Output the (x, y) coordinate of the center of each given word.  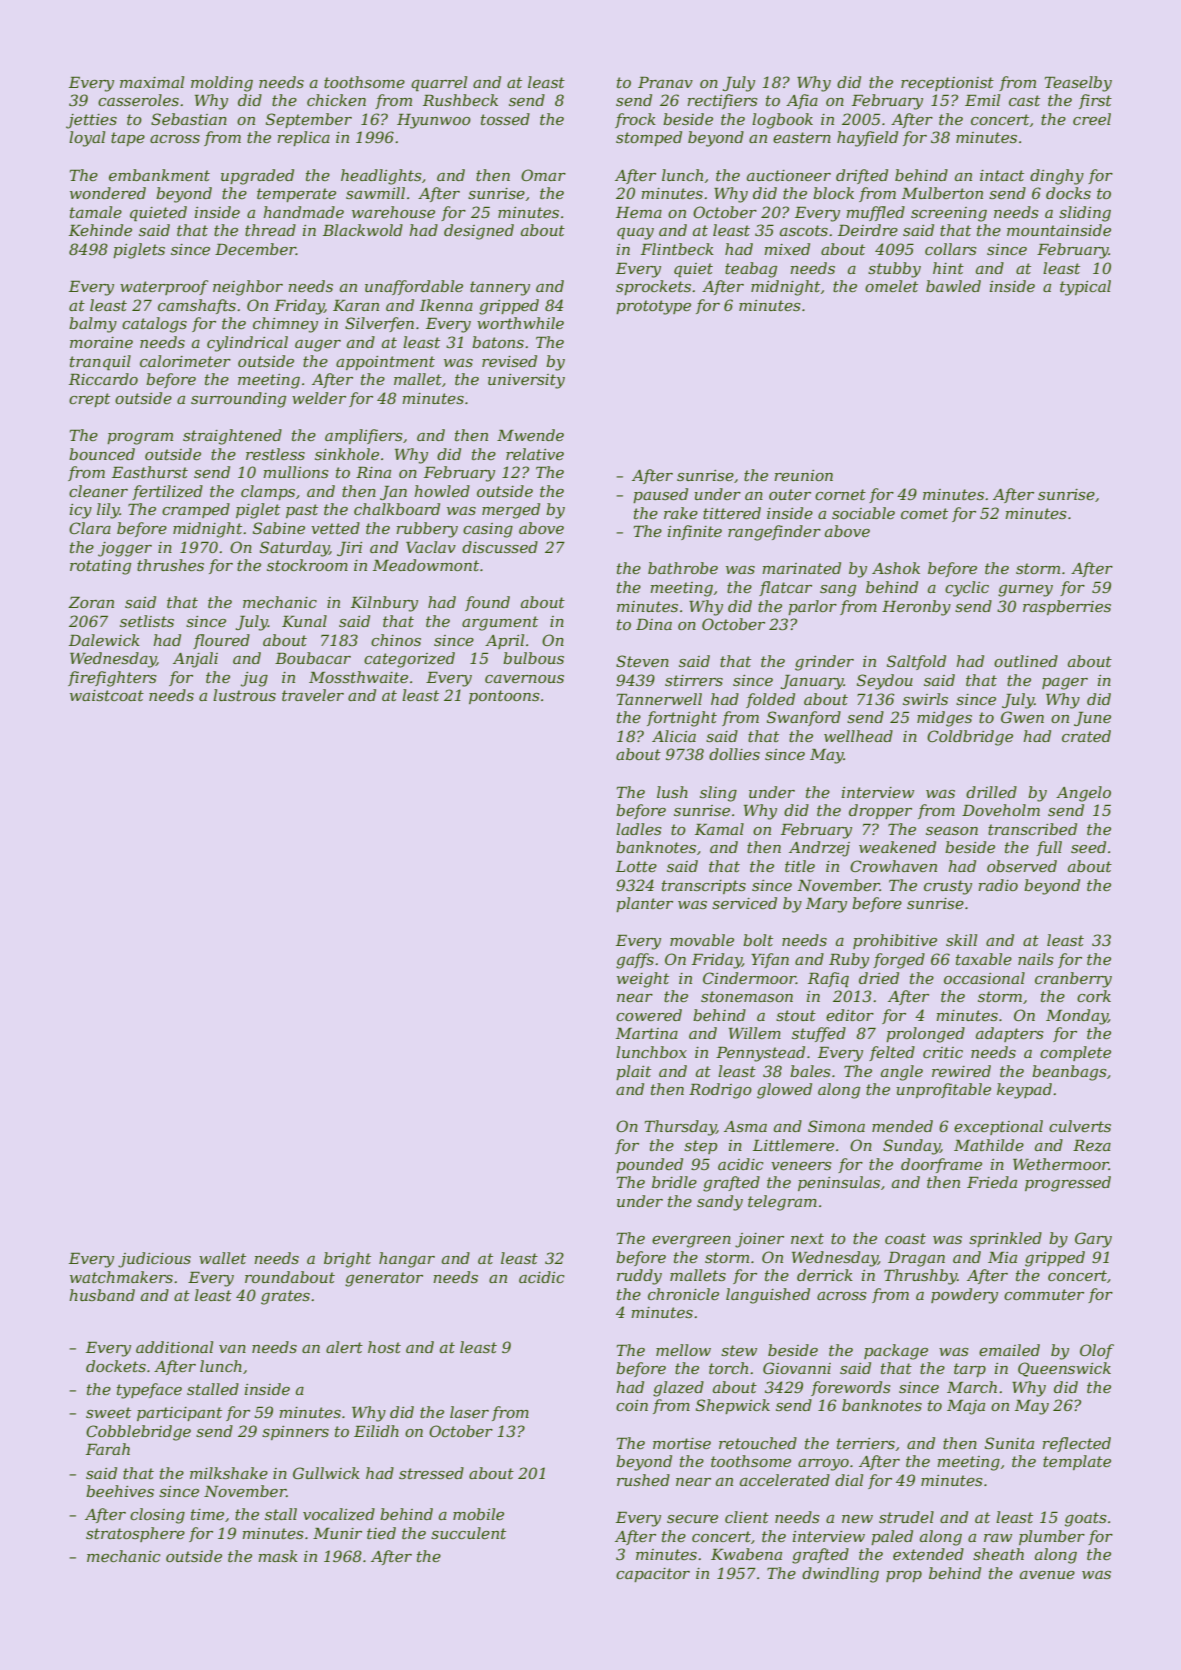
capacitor (653, 1575)
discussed (500, 547)
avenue (1047, 1575)
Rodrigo (720, 1091)
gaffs (635, 961)
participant (179, 1414)
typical (1085, 288)
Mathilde (989, 1145)
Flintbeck (677, 249)
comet (924, 513)
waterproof (164, 287)
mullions (296, 472)
